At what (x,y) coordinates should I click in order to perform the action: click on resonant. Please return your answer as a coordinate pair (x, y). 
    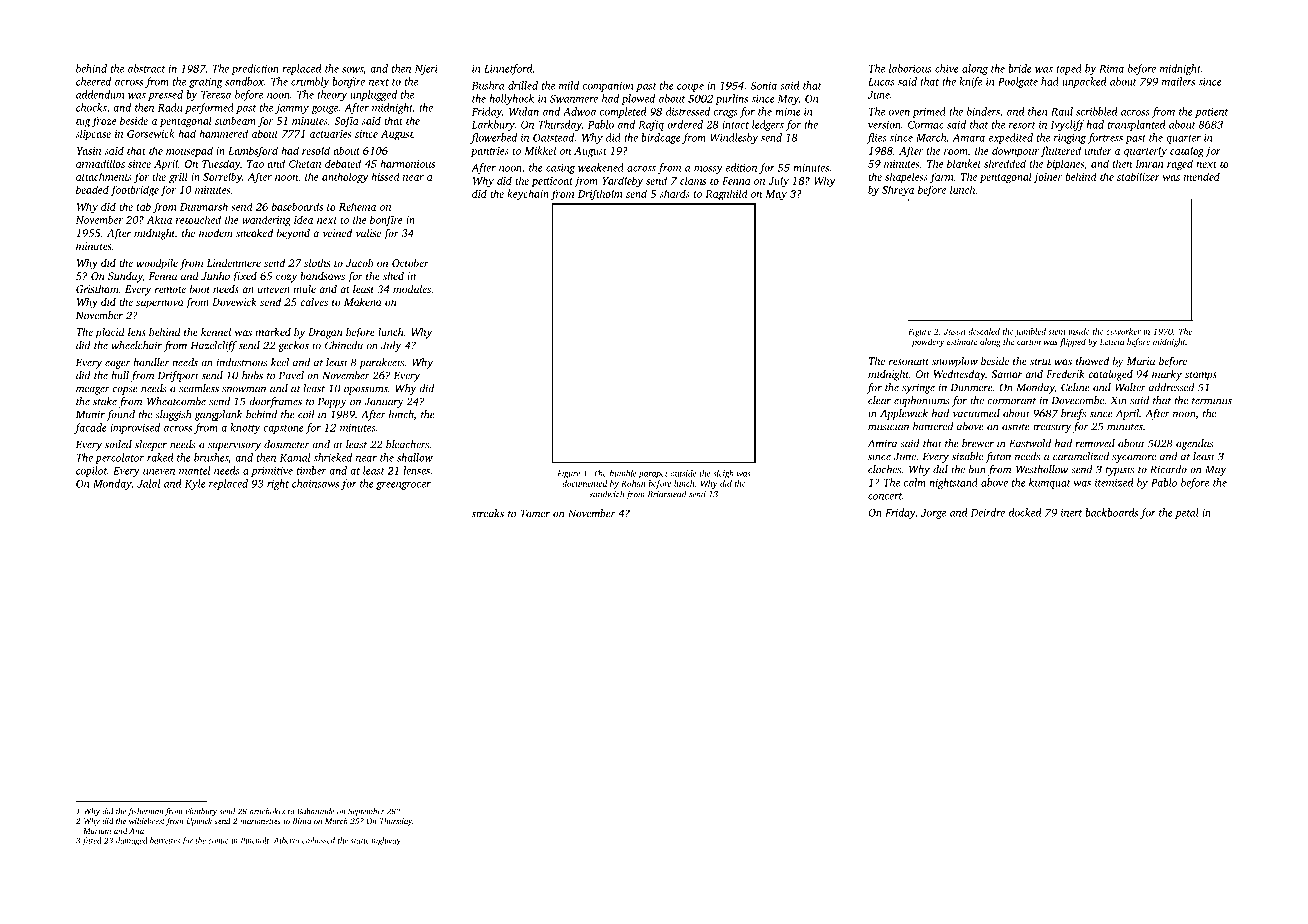
    Looking at the image, I should click on (909, 361).
